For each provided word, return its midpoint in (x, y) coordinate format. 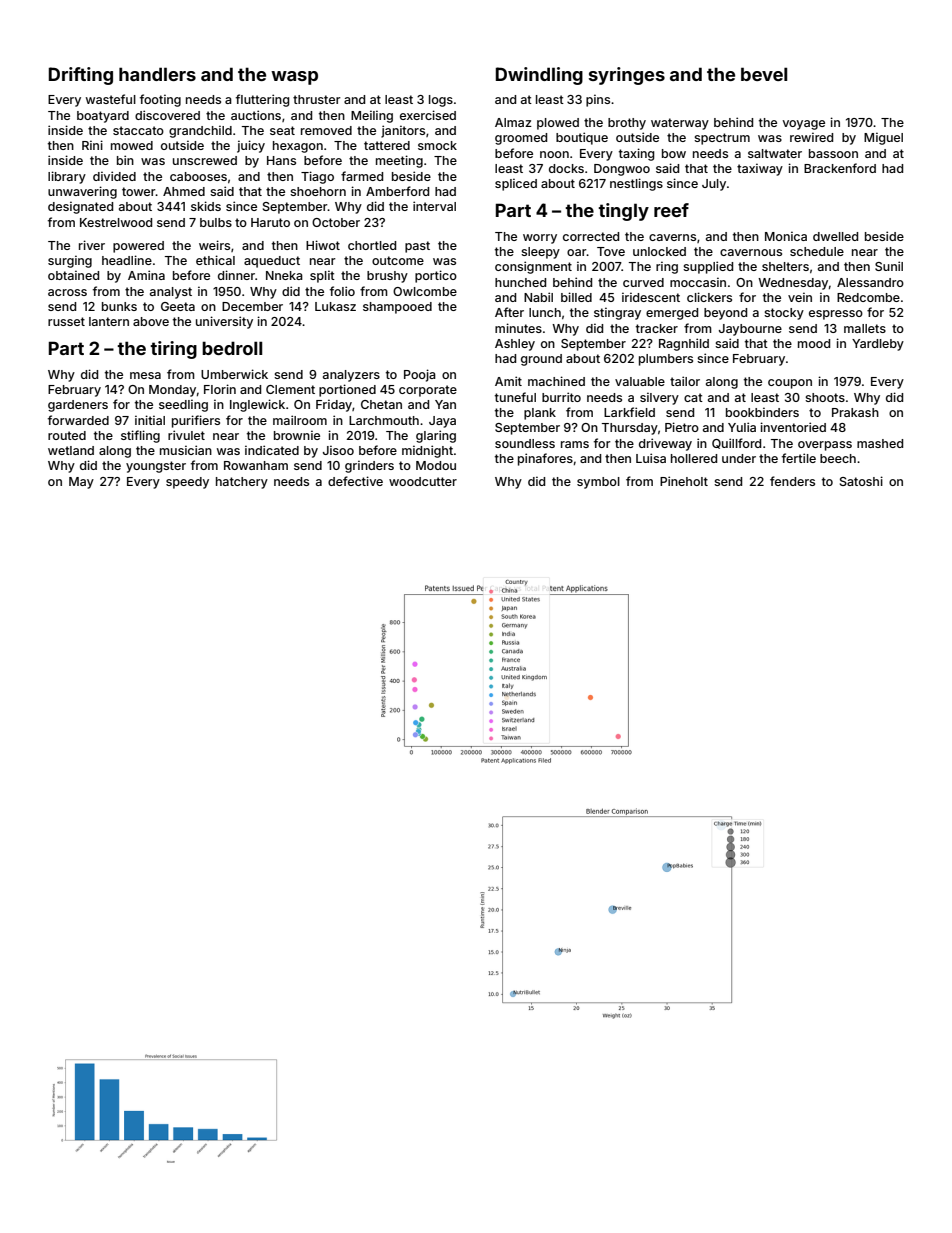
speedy (187, 483)
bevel (764, 74)
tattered (387, 145)
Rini (92, 145)
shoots (825, 397)
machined (556, 381)
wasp (294, 78)
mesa (145, 375)
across (67, 292)
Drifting (81, 76)
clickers (709, 297)
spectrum (722, 139)
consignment (533, 267)
